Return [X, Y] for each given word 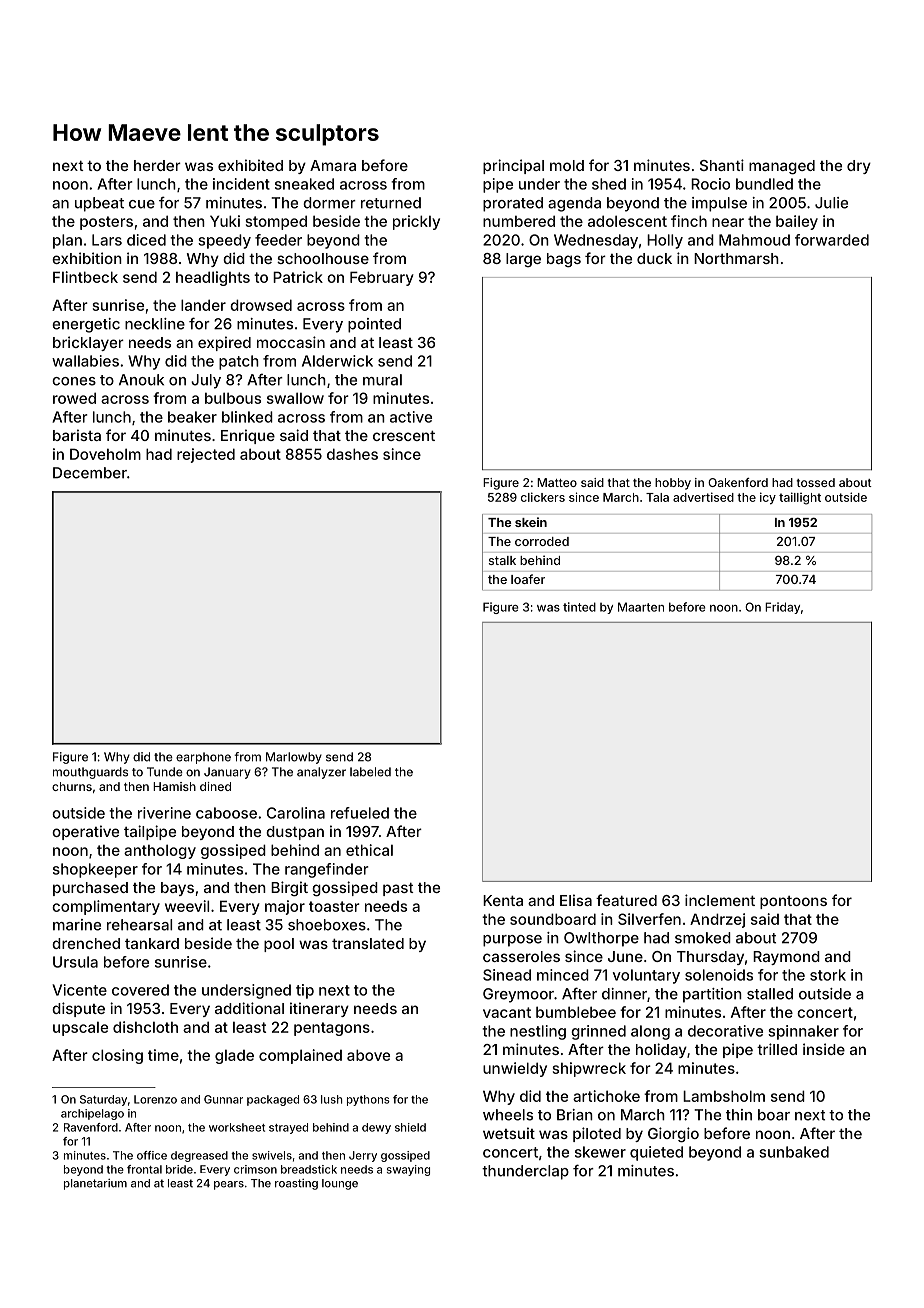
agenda [574, 204]
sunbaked [794, 1152]
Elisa [576, 900]
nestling [538, 1032]
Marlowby [294, 758]
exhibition [87, 258]
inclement [720, 900]
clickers [543, 497]
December [90, 473]
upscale [80, 1029]
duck [654, 258]
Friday [782, 608]
